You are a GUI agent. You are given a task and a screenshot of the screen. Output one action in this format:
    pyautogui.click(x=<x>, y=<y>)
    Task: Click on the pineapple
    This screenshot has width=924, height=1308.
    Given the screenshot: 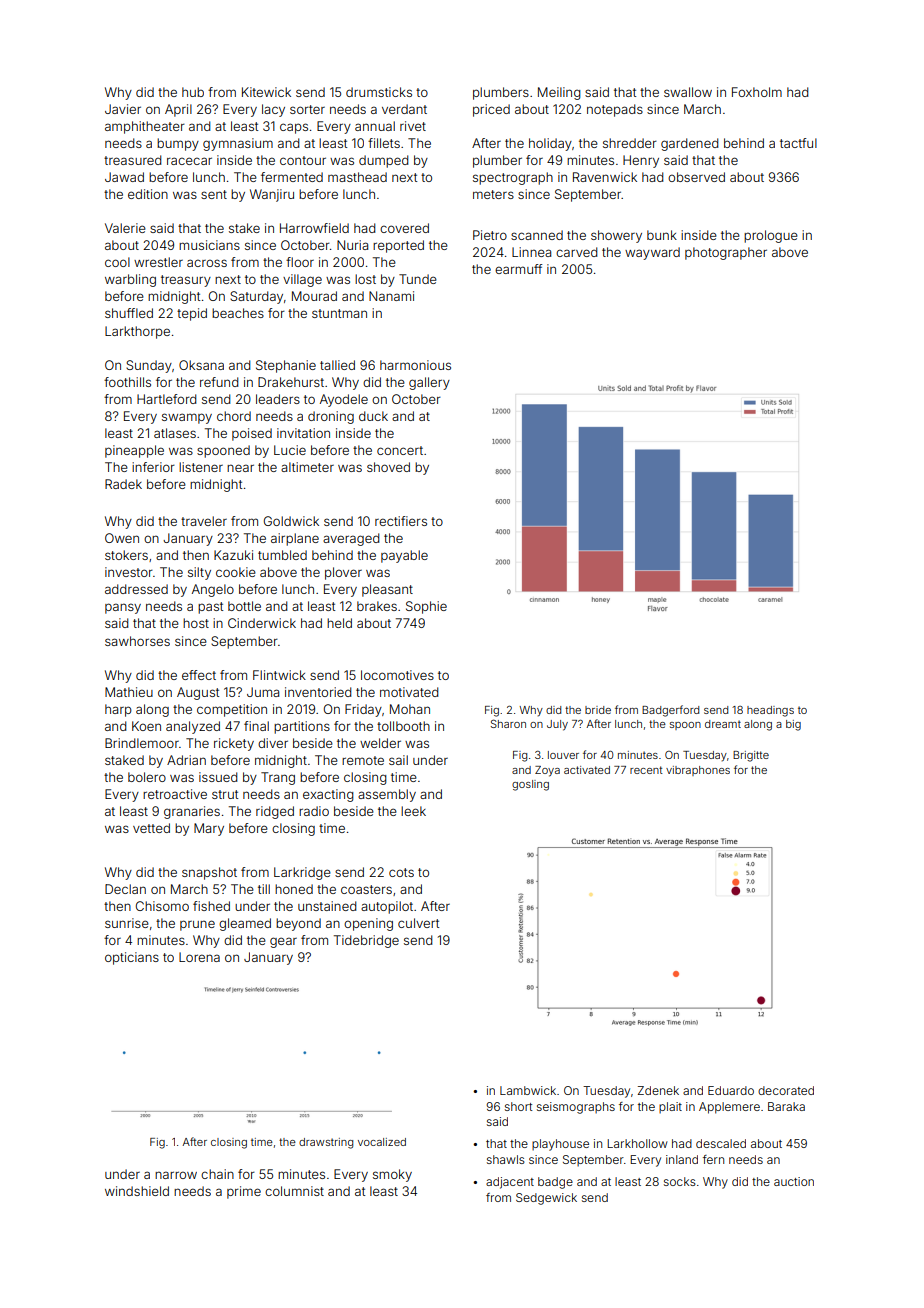 What is the action you would take?
    pyautogui.click(x=134, y=451)
